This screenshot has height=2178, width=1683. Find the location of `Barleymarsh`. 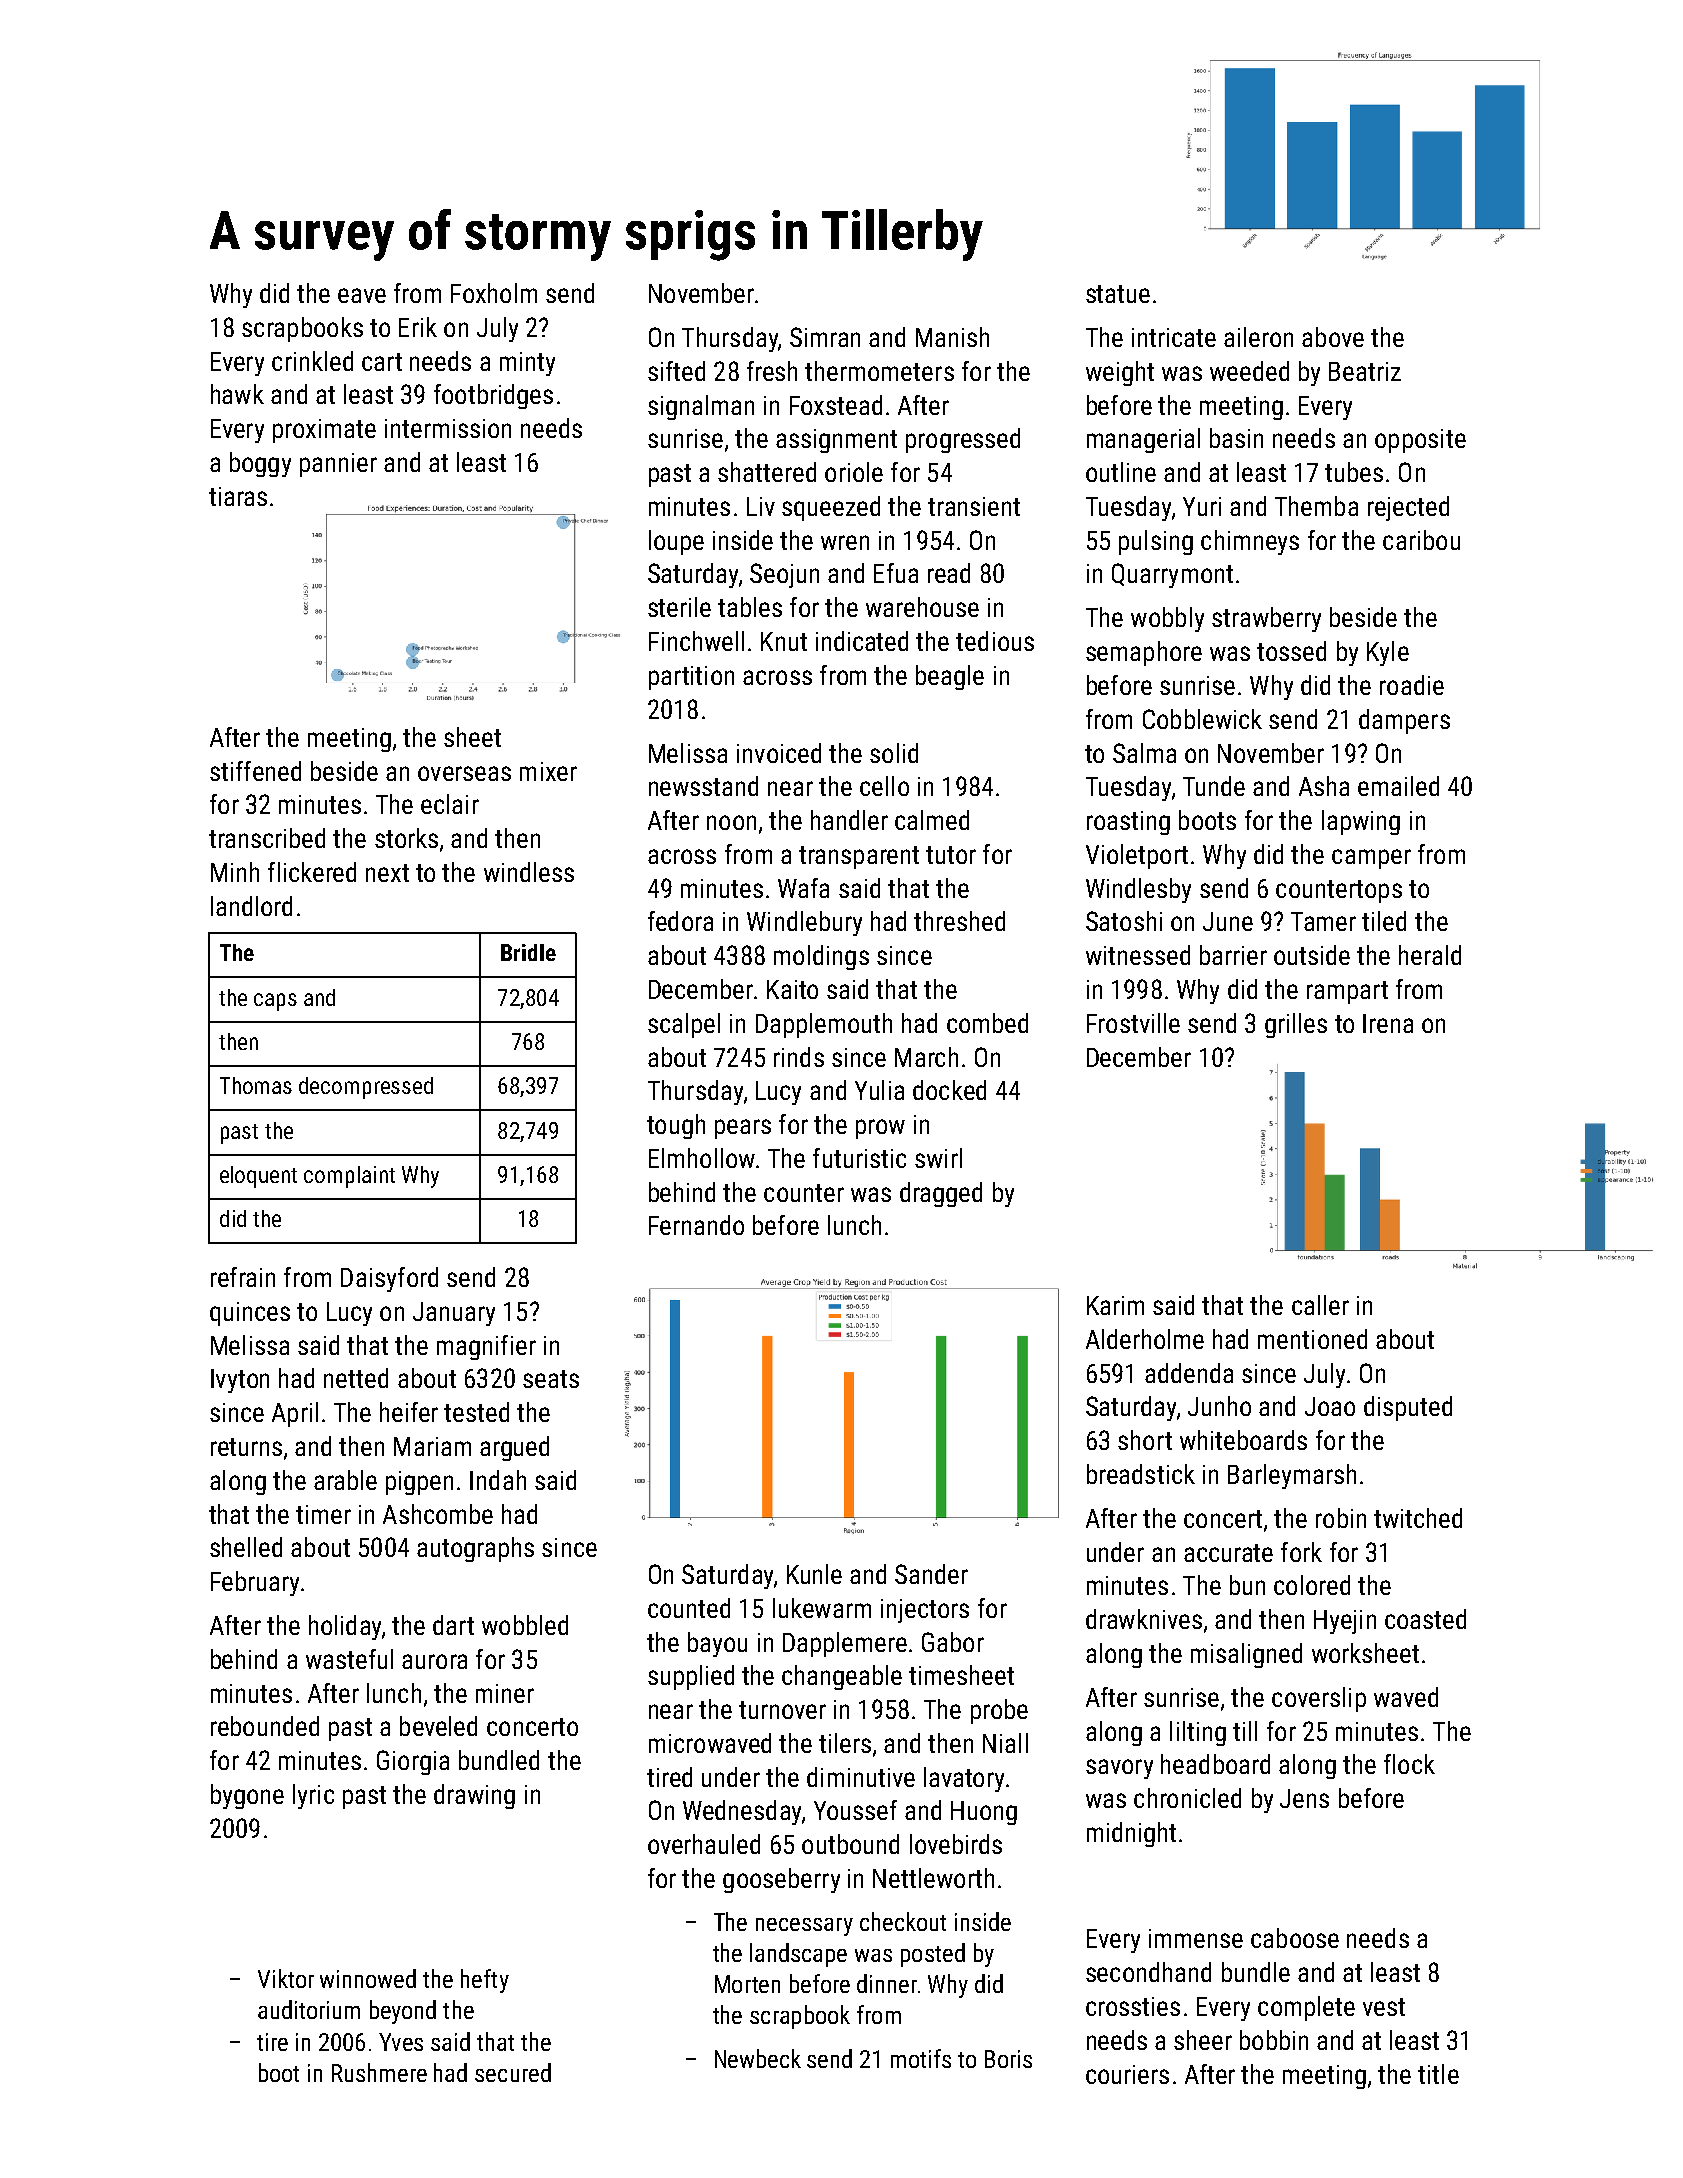

Barleymarsh is located at coordinates (1292, 1476).
